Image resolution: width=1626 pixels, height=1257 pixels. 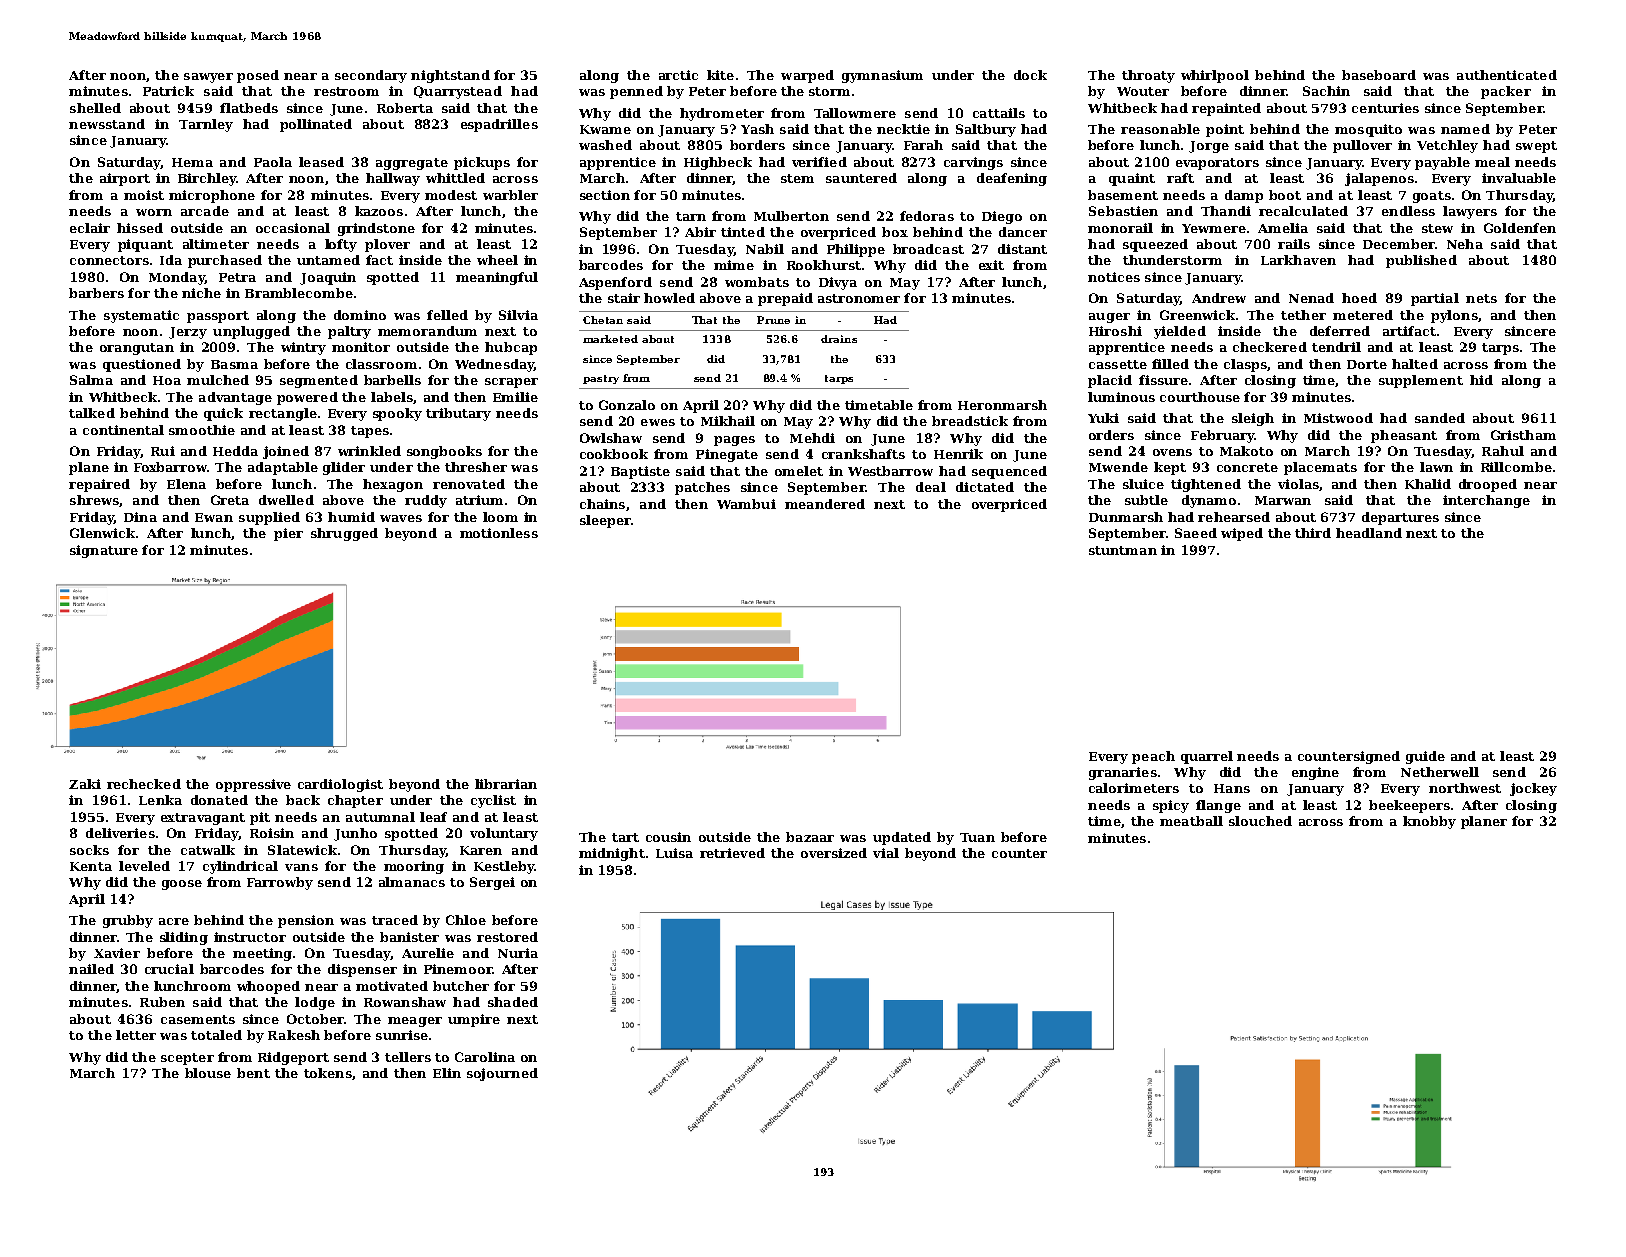 What do you see at coordinates (1429, 822) in the image?
I see `knobby` at bounding box center [1429, 822].
